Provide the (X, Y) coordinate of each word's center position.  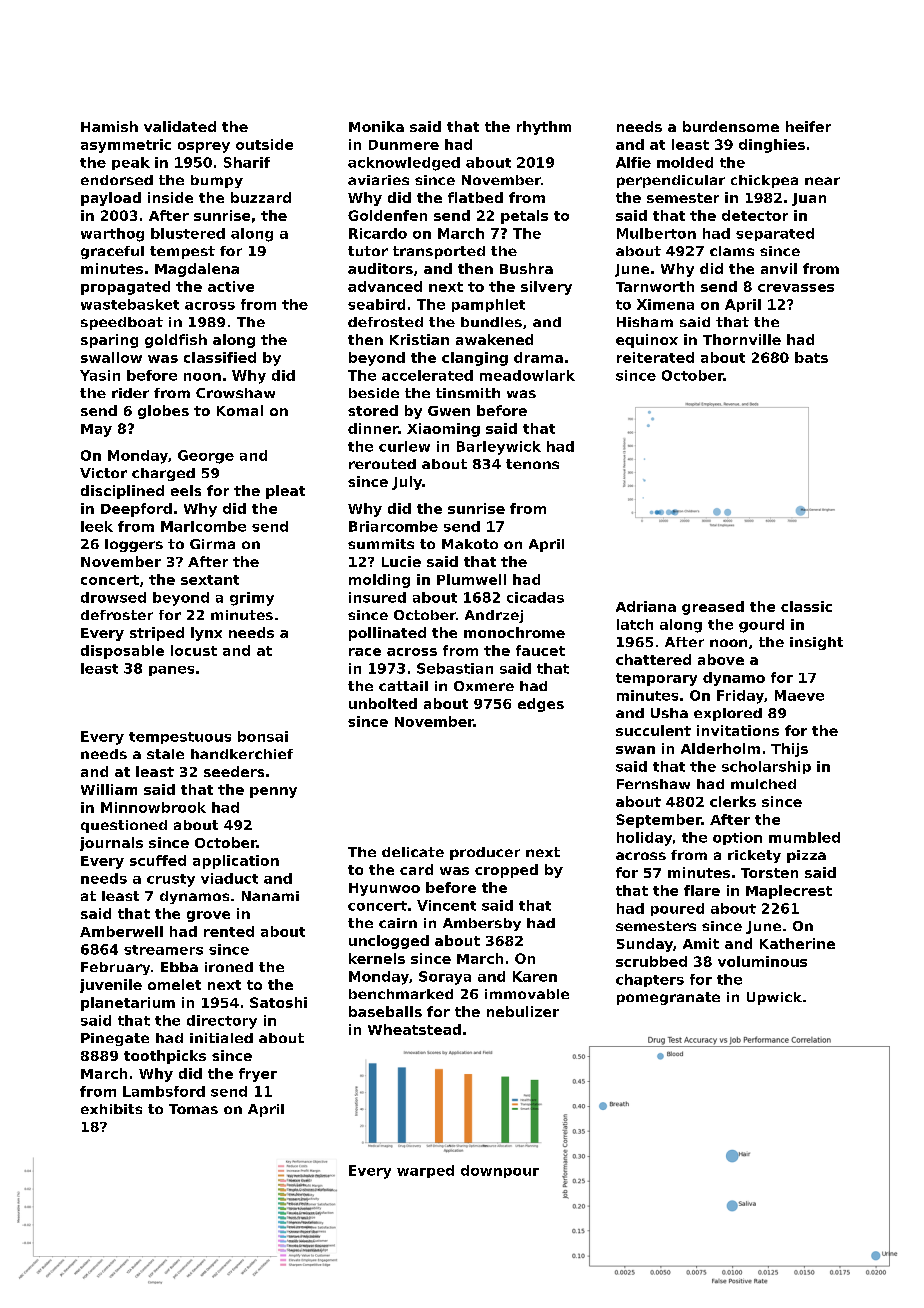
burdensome (731, 126)
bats (811, 357)
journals (111, 844)
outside (264, 144)
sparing (109, 341)
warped (425, 1171)
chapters (650, 980)
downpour (500, 1171)
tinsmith (468, 393)
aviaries (378, 180)
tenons (532, 464)
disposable (122, 652)
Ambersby (482, 924)
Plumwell (471, 579)
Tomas (193, 1109)
